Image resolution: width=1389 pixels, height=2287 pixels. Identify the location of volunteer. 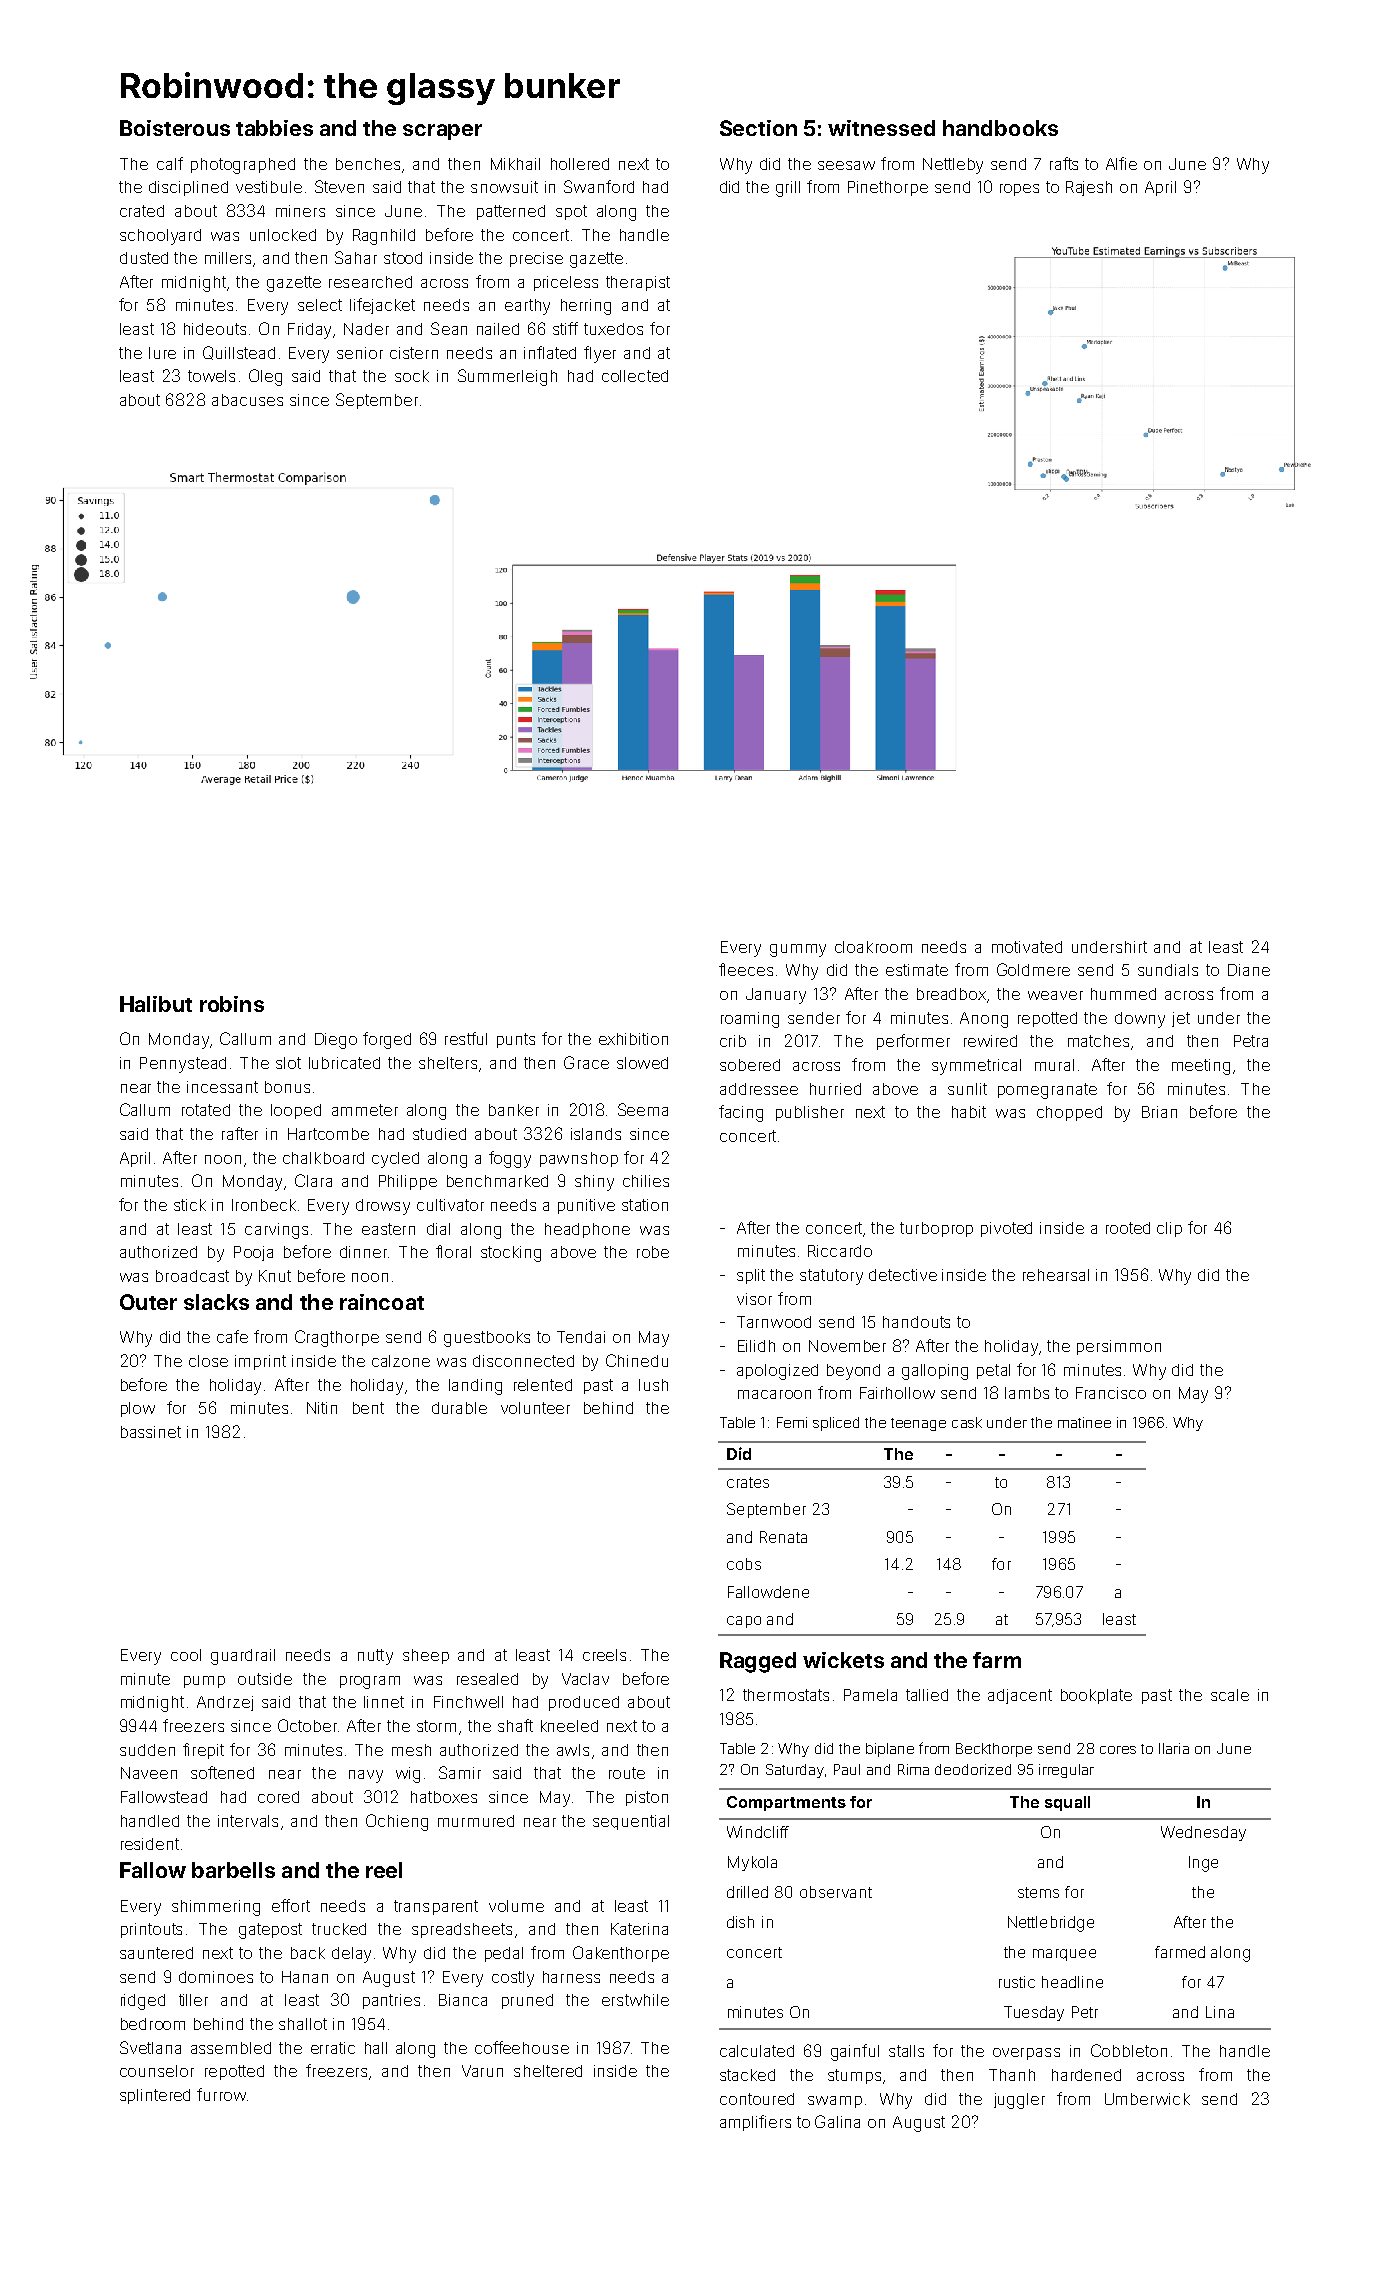
(535, 1408).
